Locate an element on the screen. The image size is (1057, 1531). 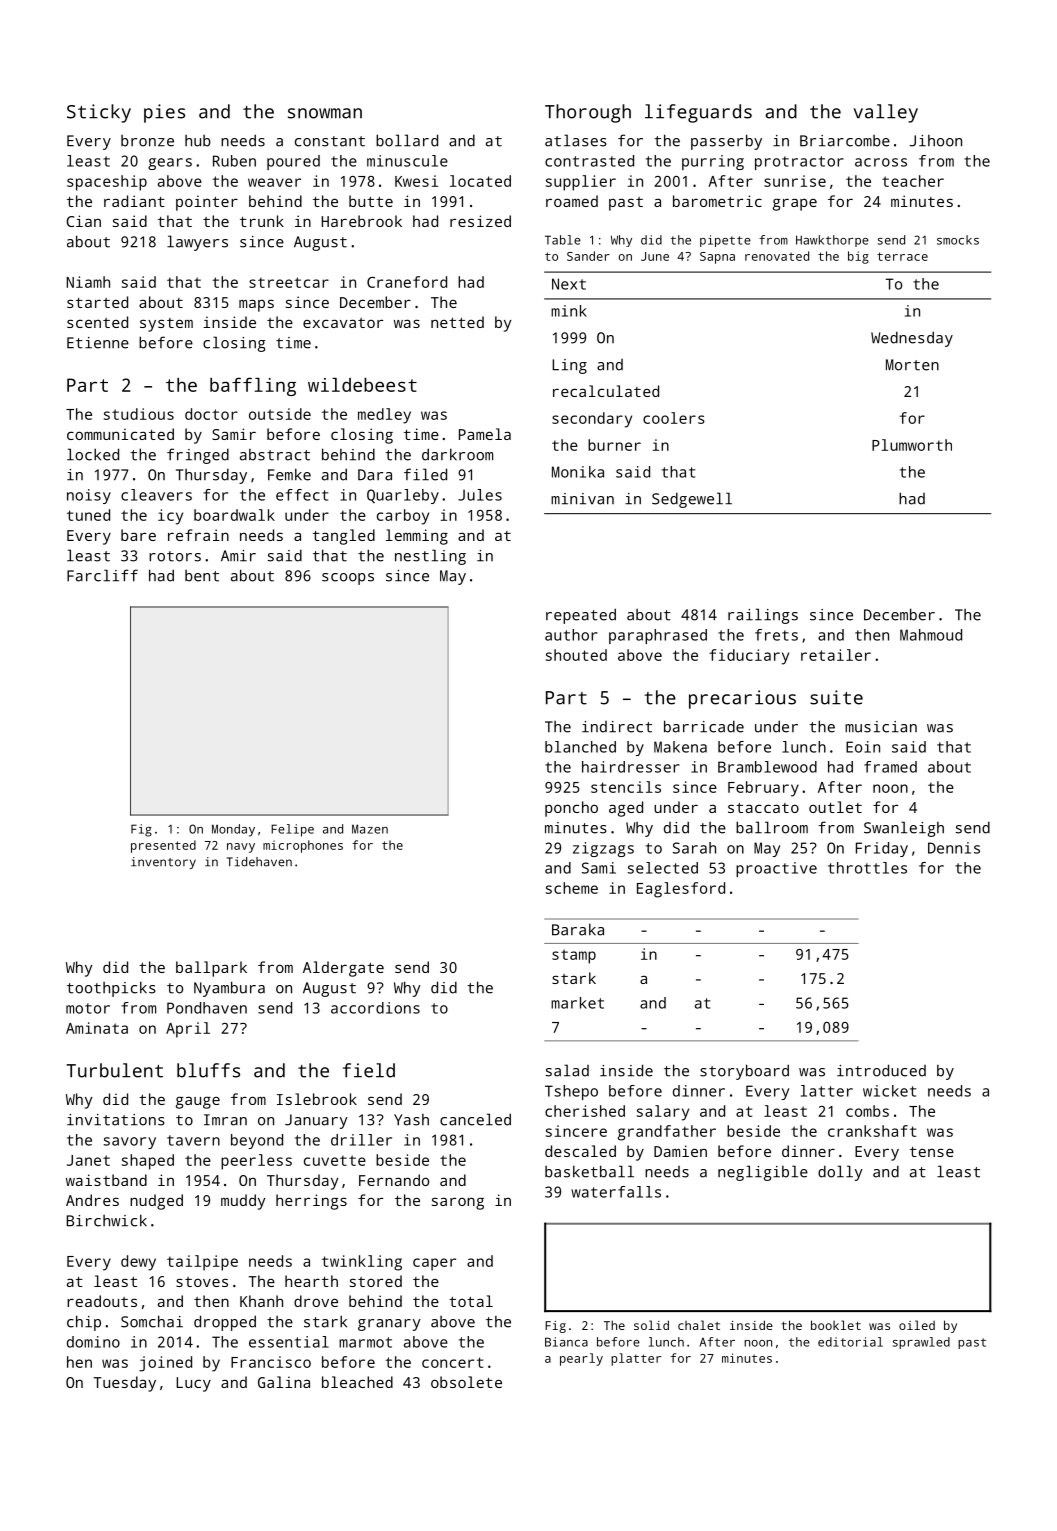
lifeguards is located at coordinates (698, 113).
